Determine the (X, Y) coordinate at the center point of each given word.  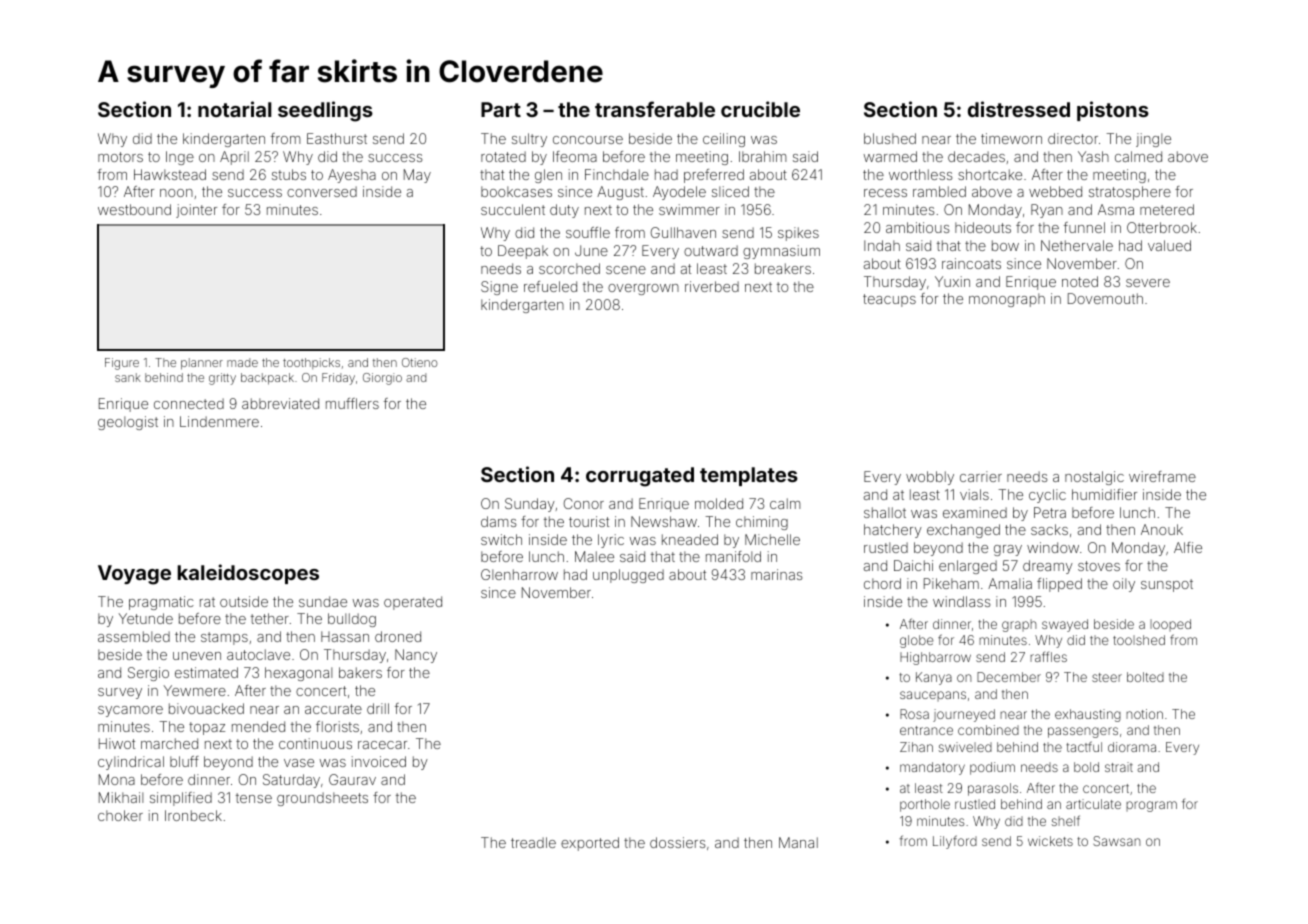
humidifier (1104, 494)
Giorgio (382, 379)
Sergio (148, 674)
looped (1170, 625)
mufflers (352, 403)
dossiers (678, 842)
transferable (655, 109)
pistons (1113, 111)
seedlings (325, 111)
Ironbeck (193, 815)
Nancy (416, 656)
